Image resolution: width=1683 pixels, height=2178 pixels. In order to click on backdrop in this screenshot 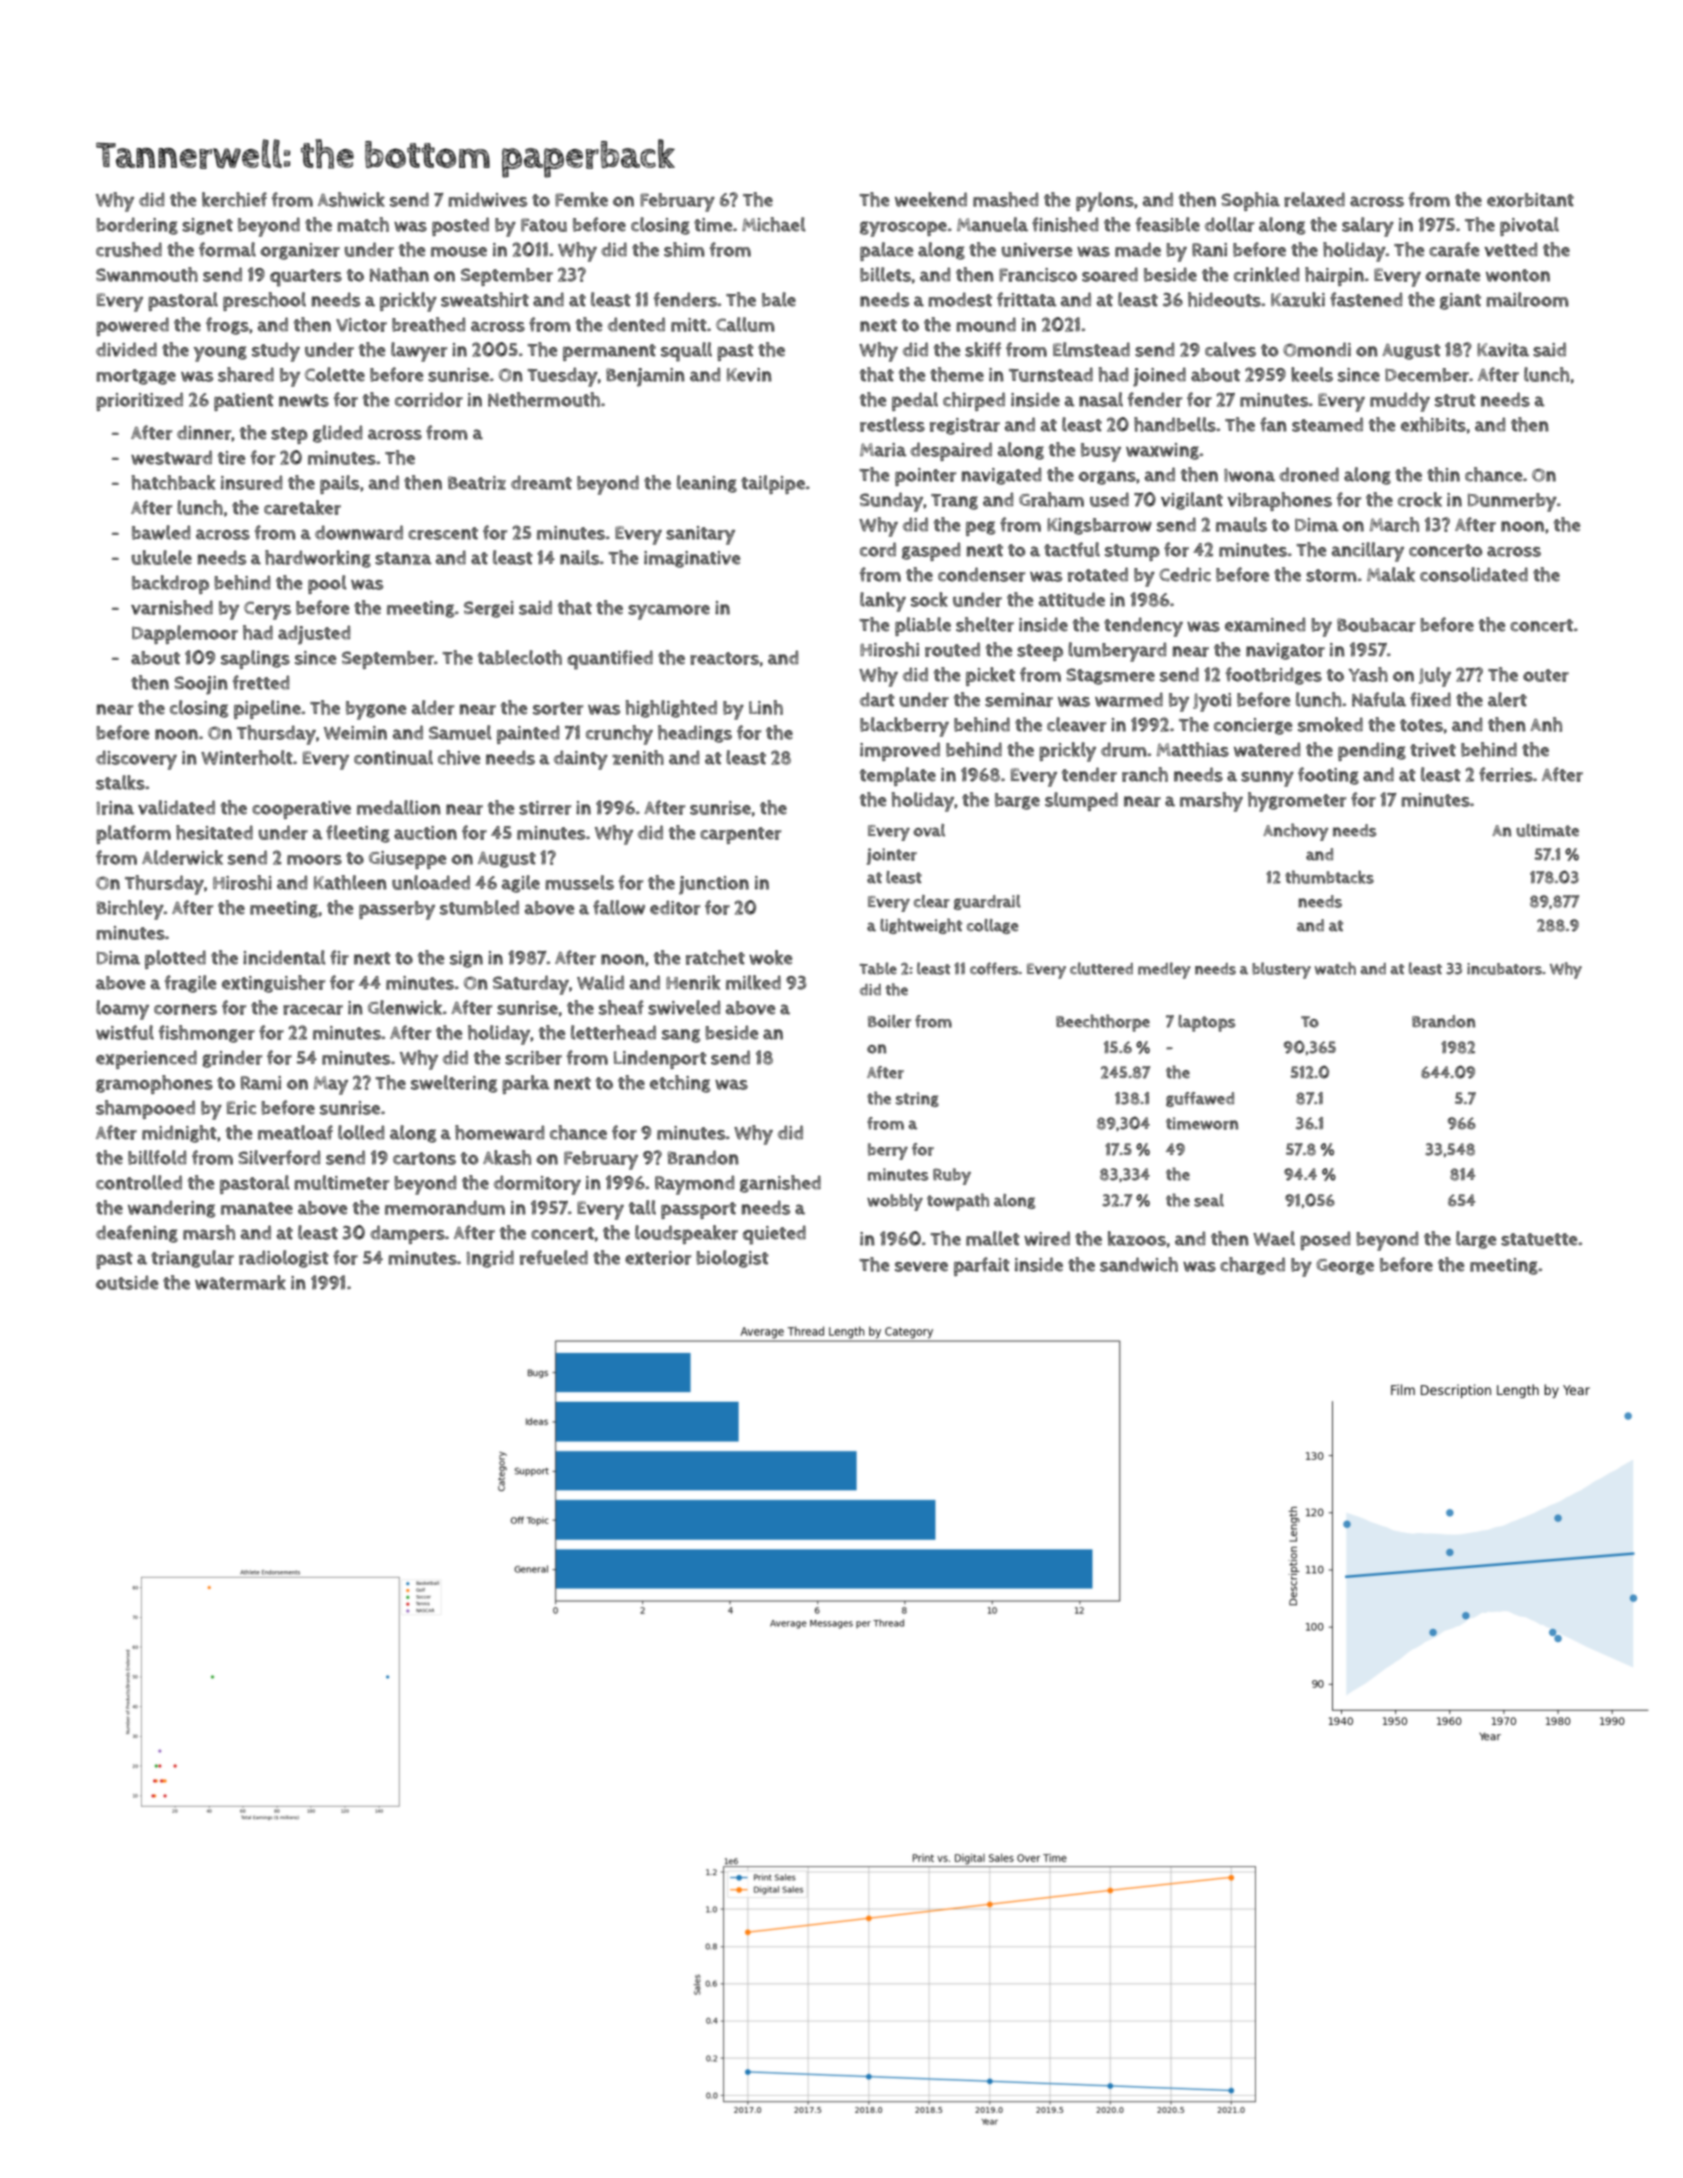, I will do `click(170, 584)`.
